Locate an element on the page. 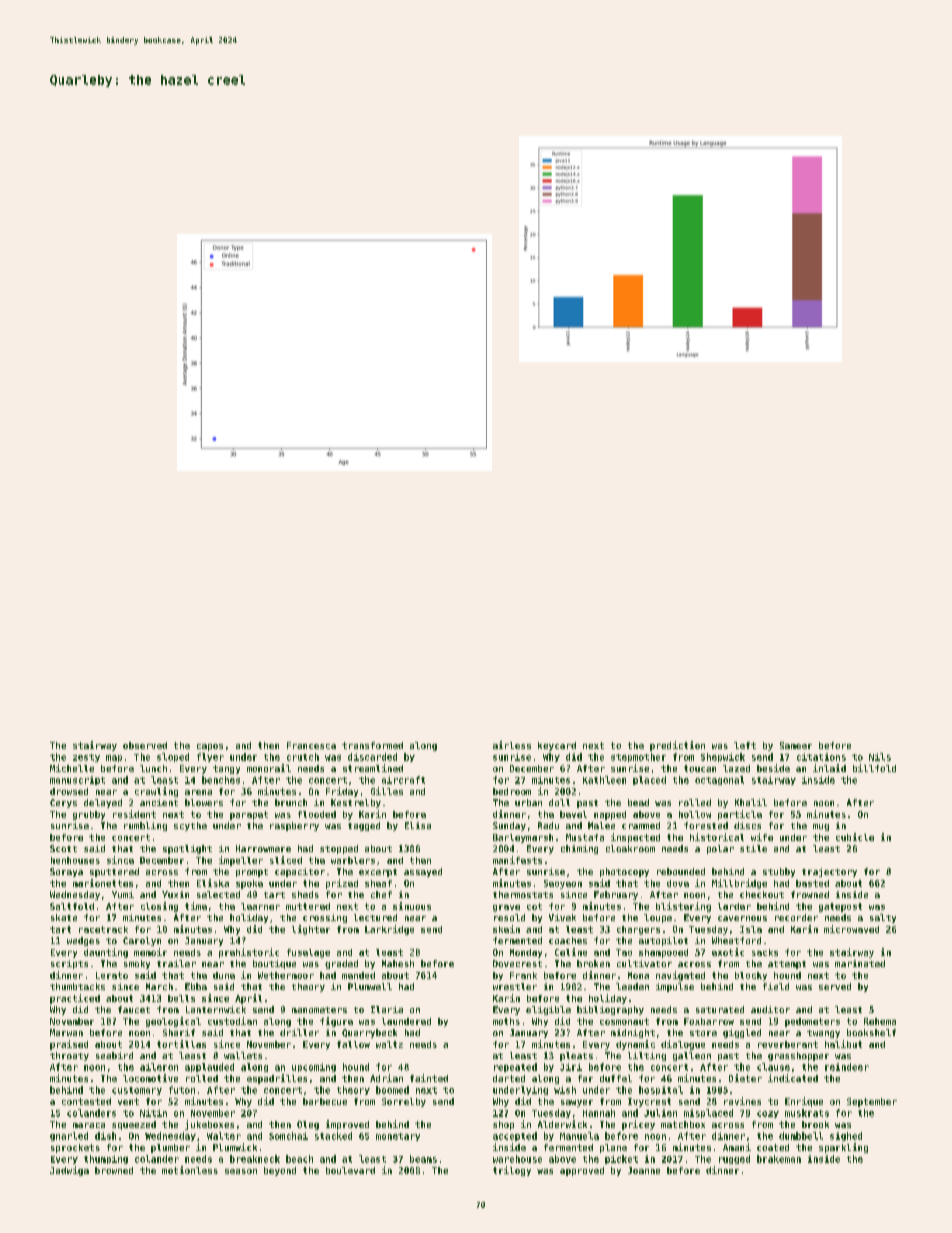  tangy is located at coordinates (226, 769).
